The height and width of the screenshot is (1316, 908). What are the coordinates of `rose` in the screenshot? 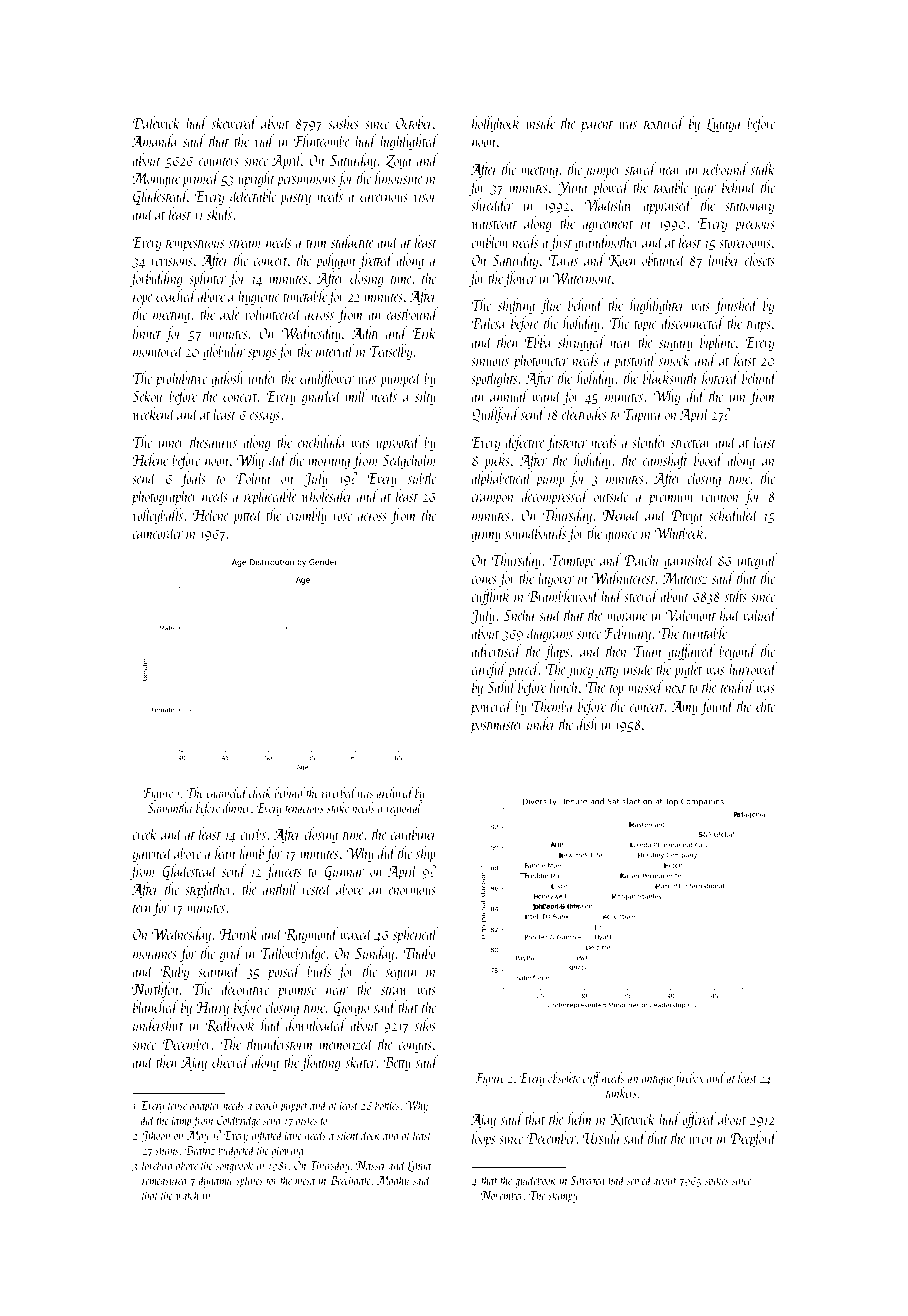 It's located at (342, 517).
